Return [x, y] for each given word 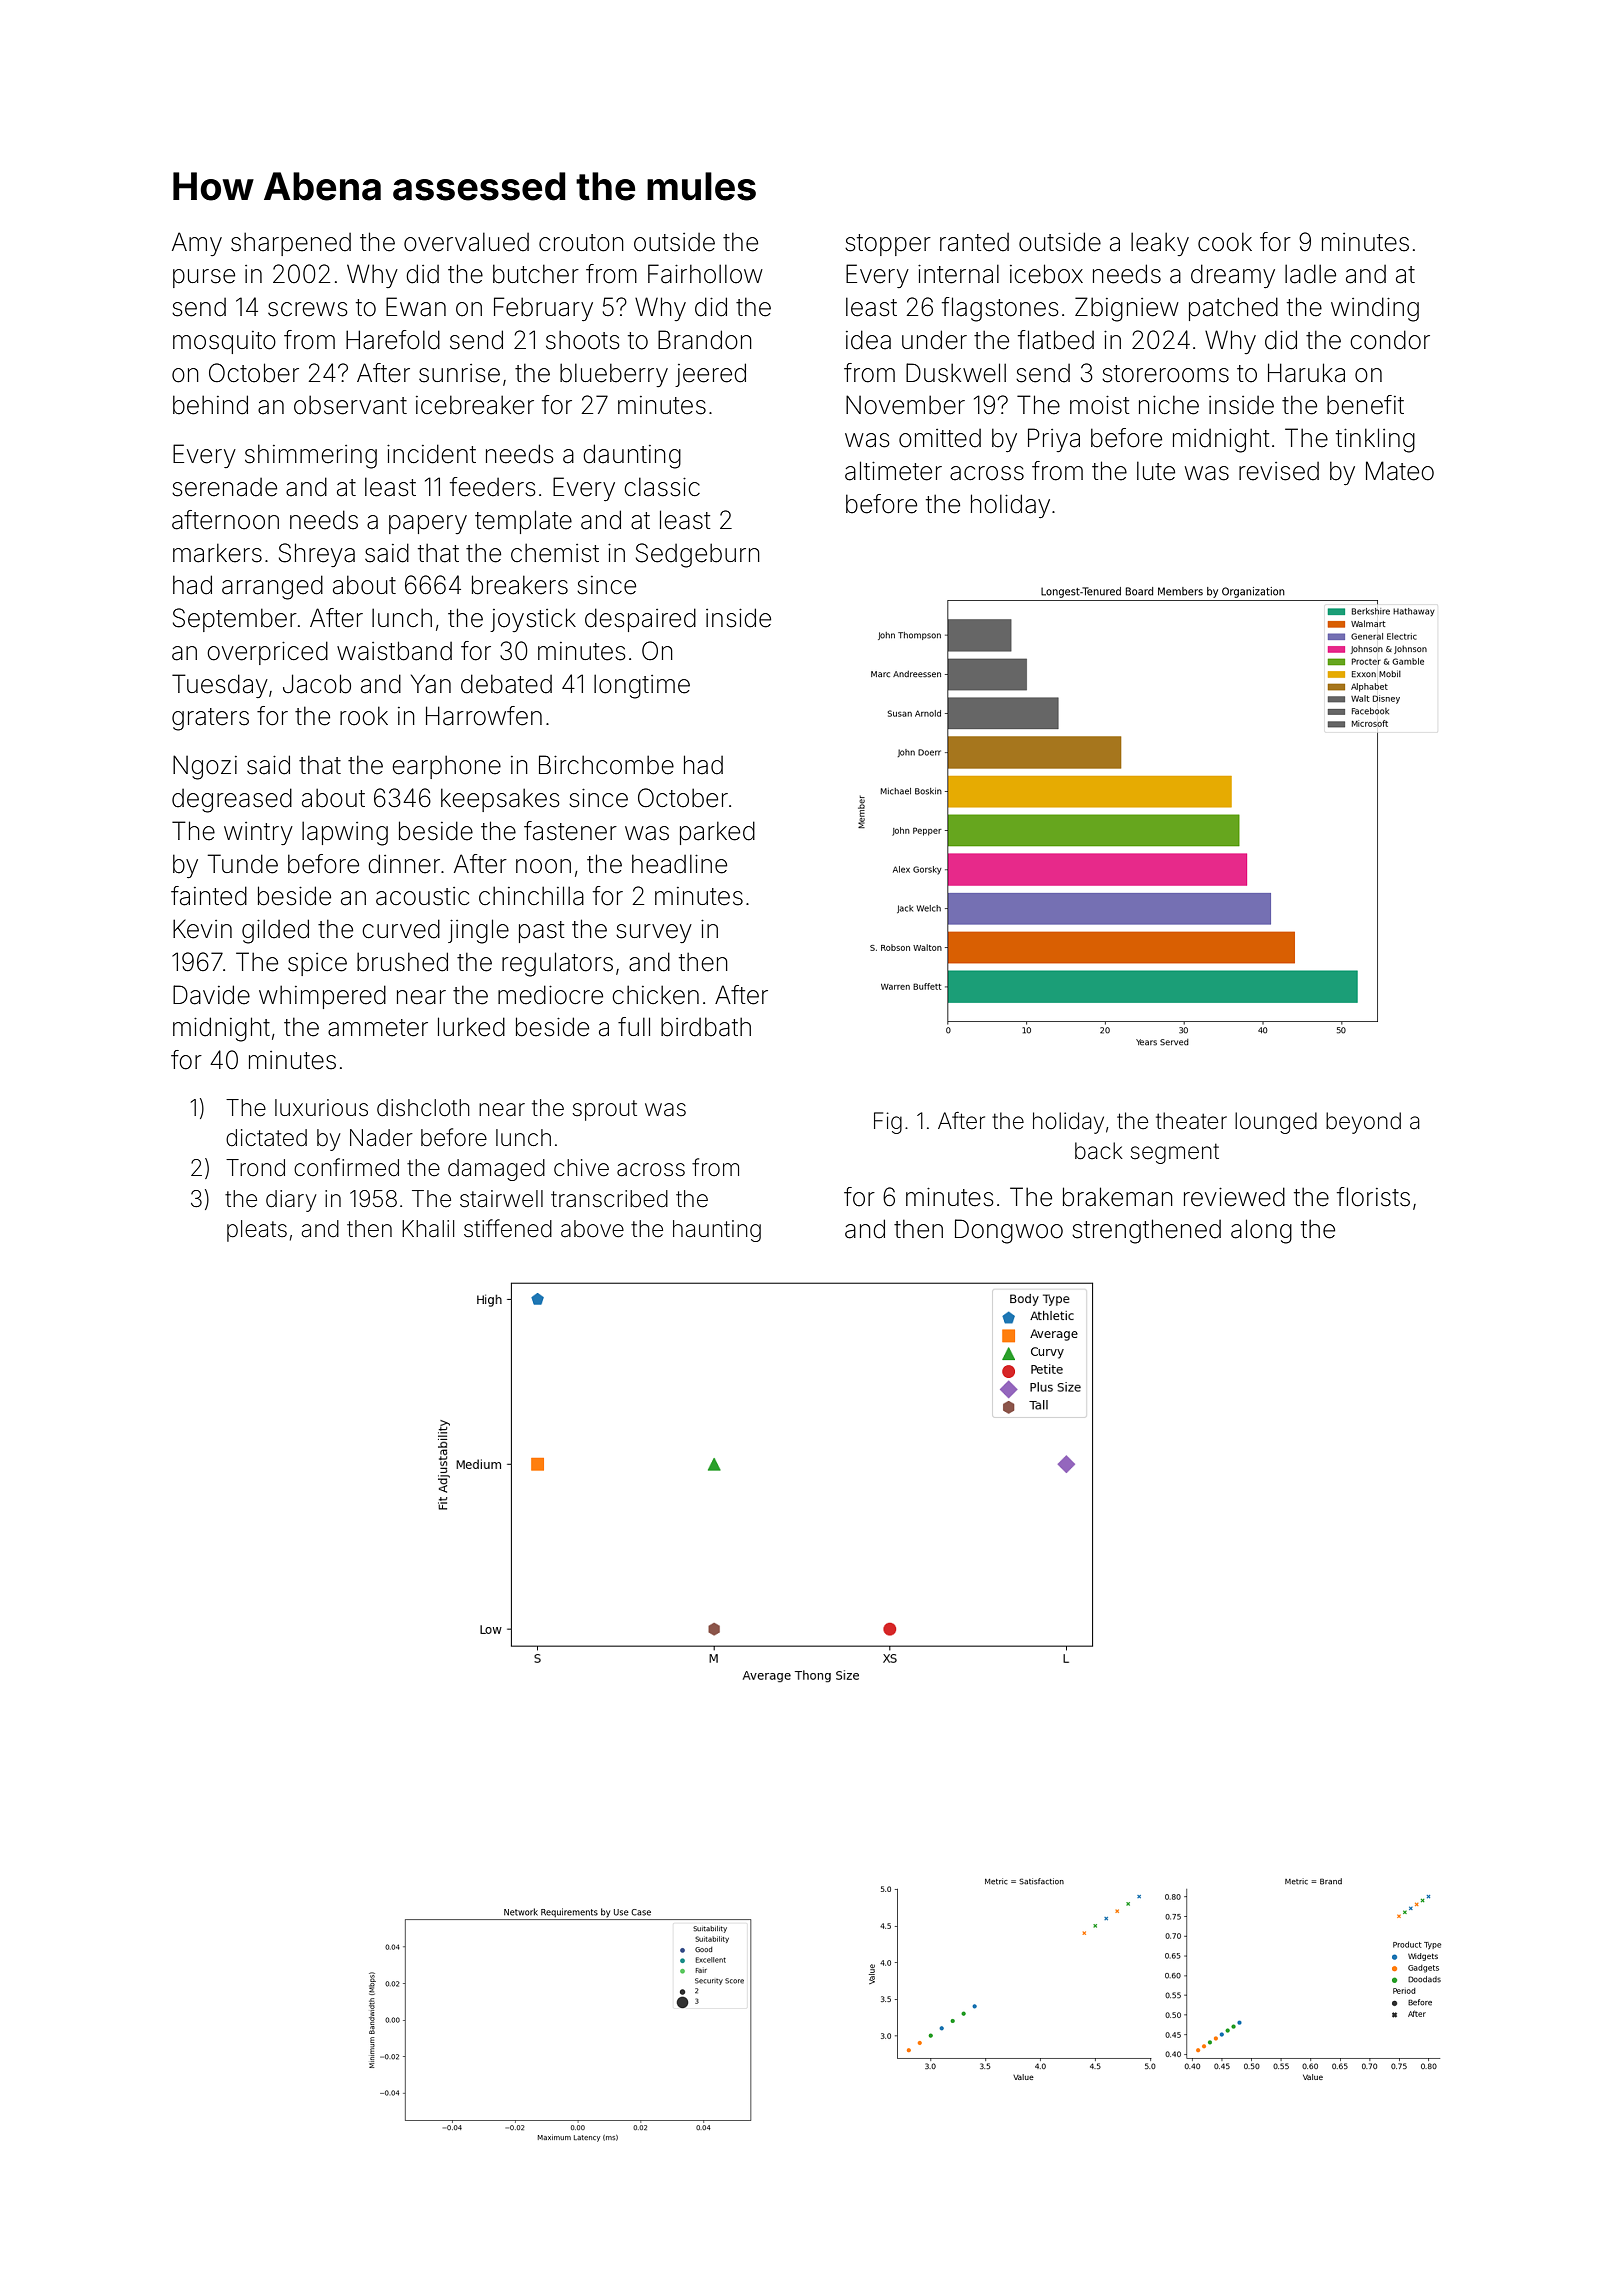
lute [1156, 471]
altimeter [893, 471]
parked [717, 833]
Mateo [1400, 471]
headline [679, 864]
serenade [224, 487]
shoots [583, 340]
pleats [257, 1231]
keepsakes [500, 800]
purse [204, 278]
